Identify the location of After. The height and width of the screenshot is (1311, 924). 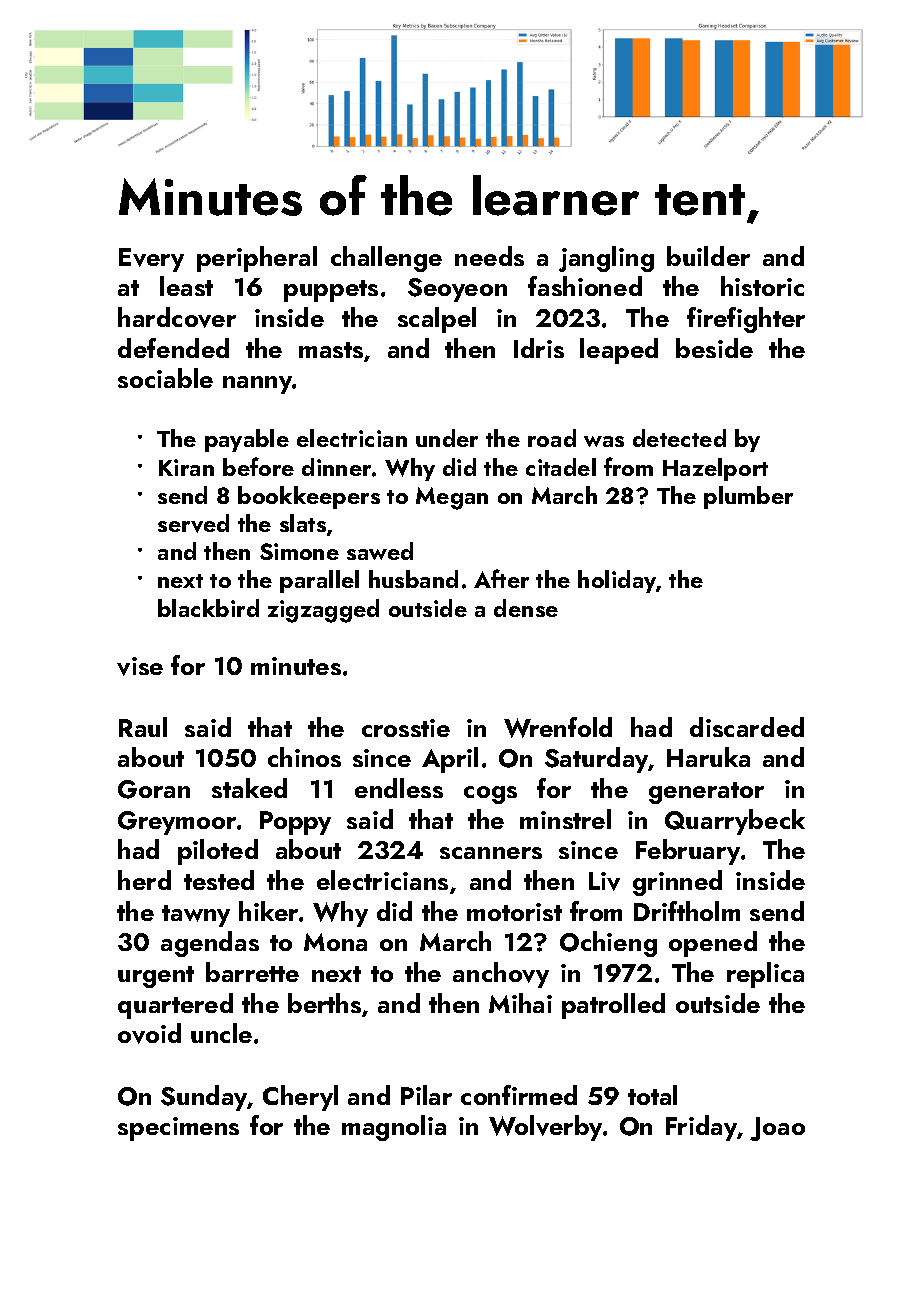
(501, 578).
